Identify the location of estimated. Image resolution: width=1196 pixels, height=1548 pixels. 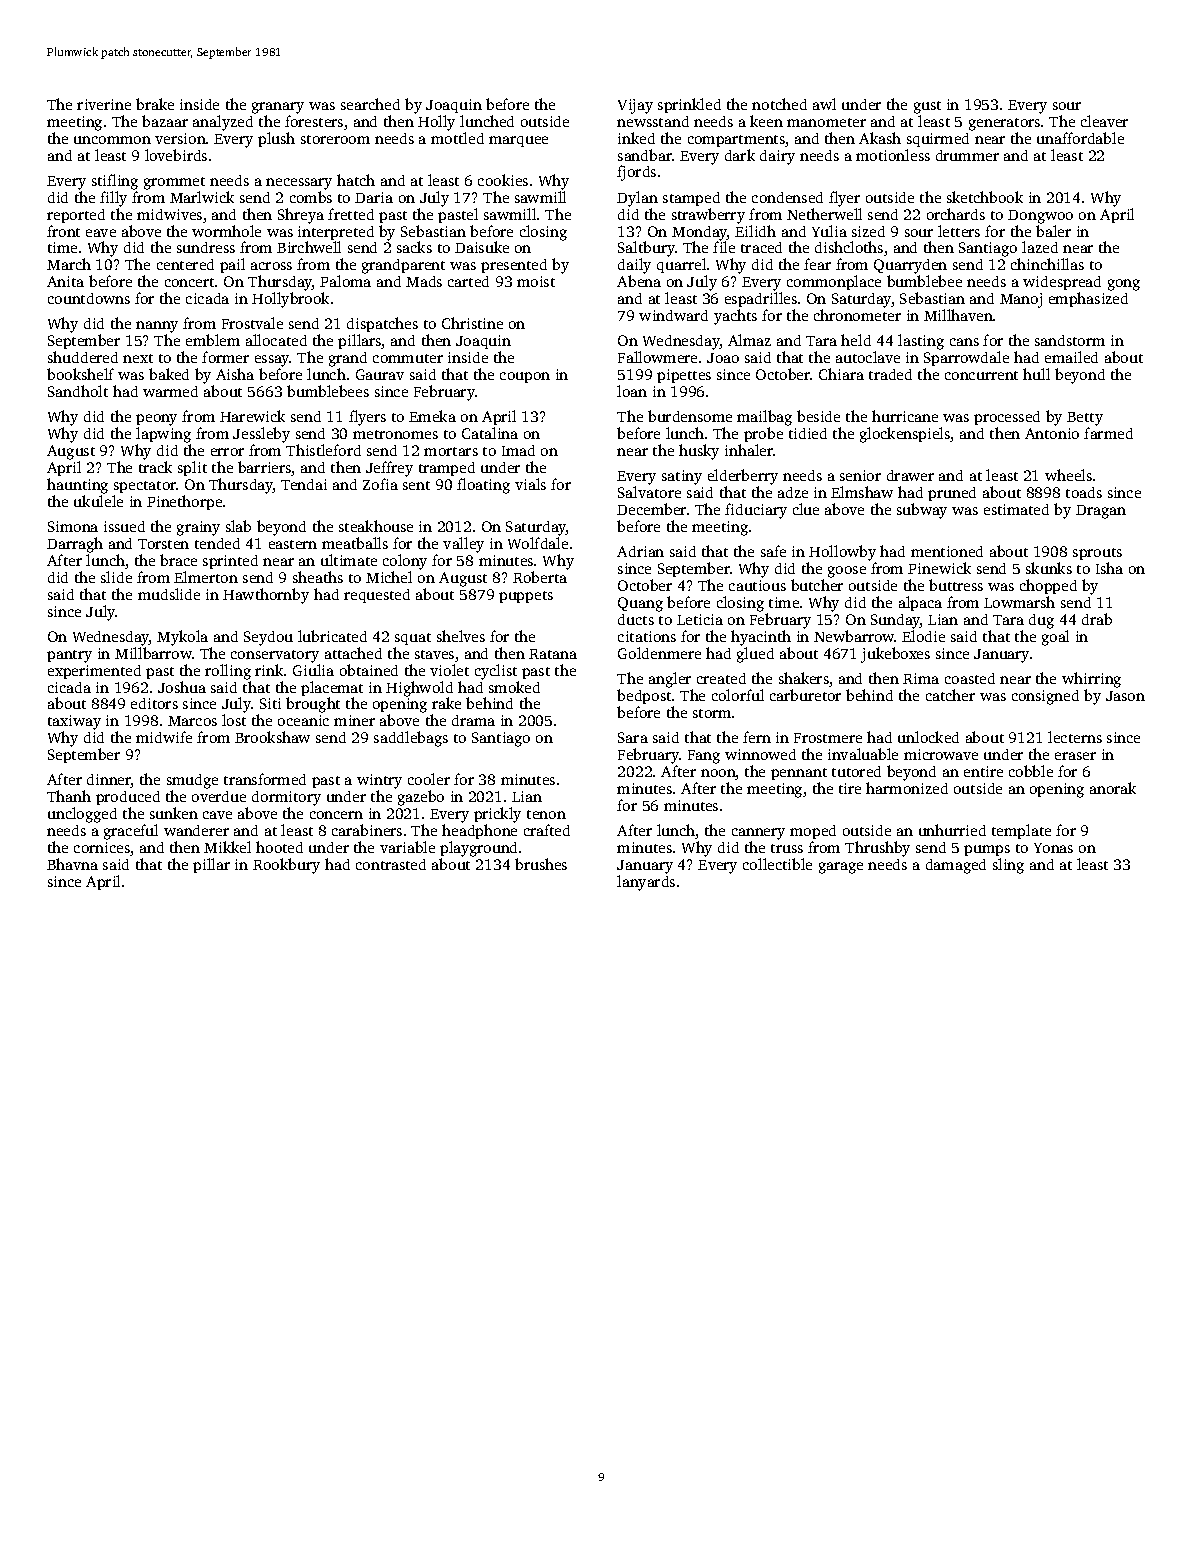
(1016, 509).
